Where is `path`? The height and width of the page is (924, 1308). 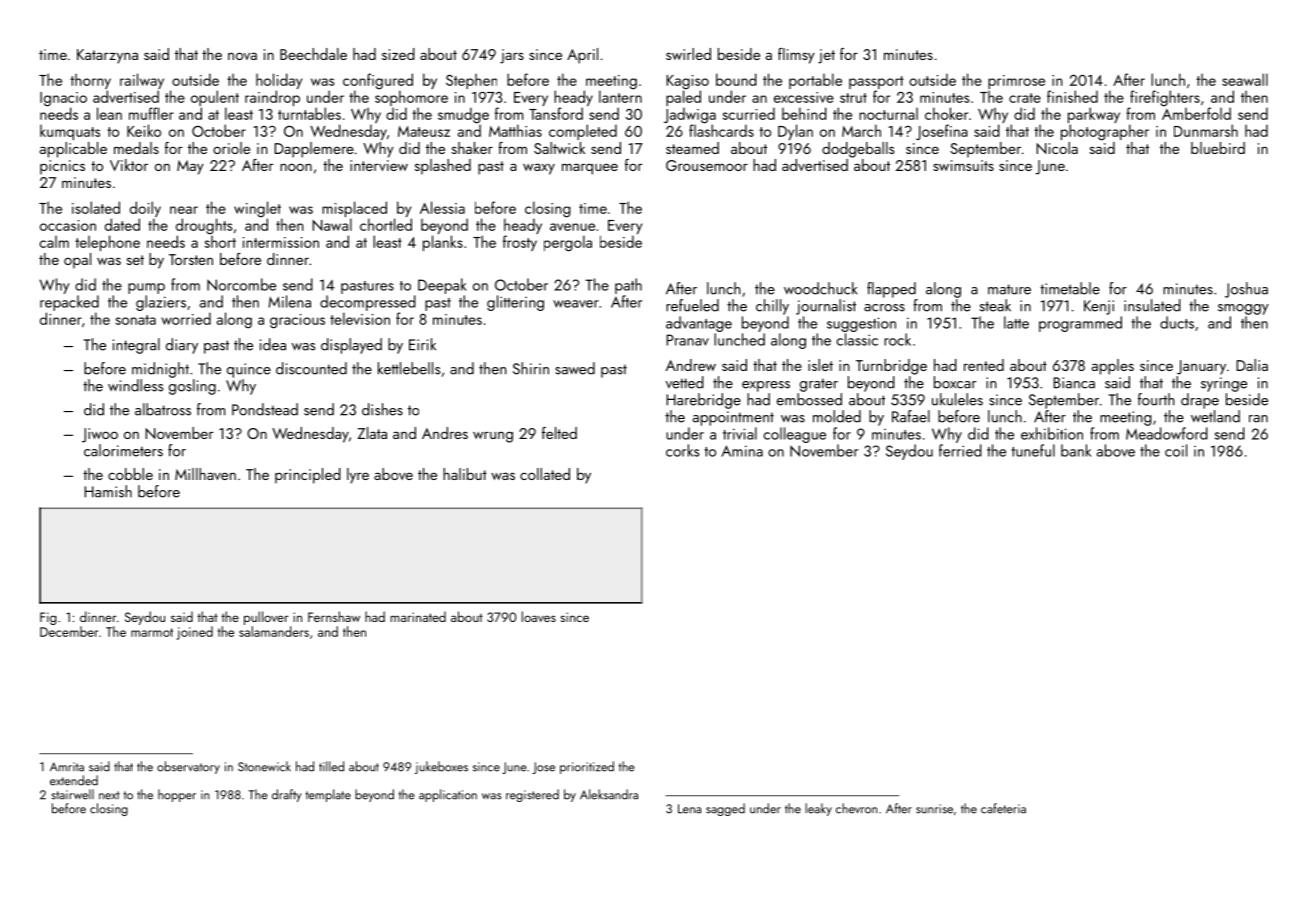 path is located at coordinates (628, 286).
